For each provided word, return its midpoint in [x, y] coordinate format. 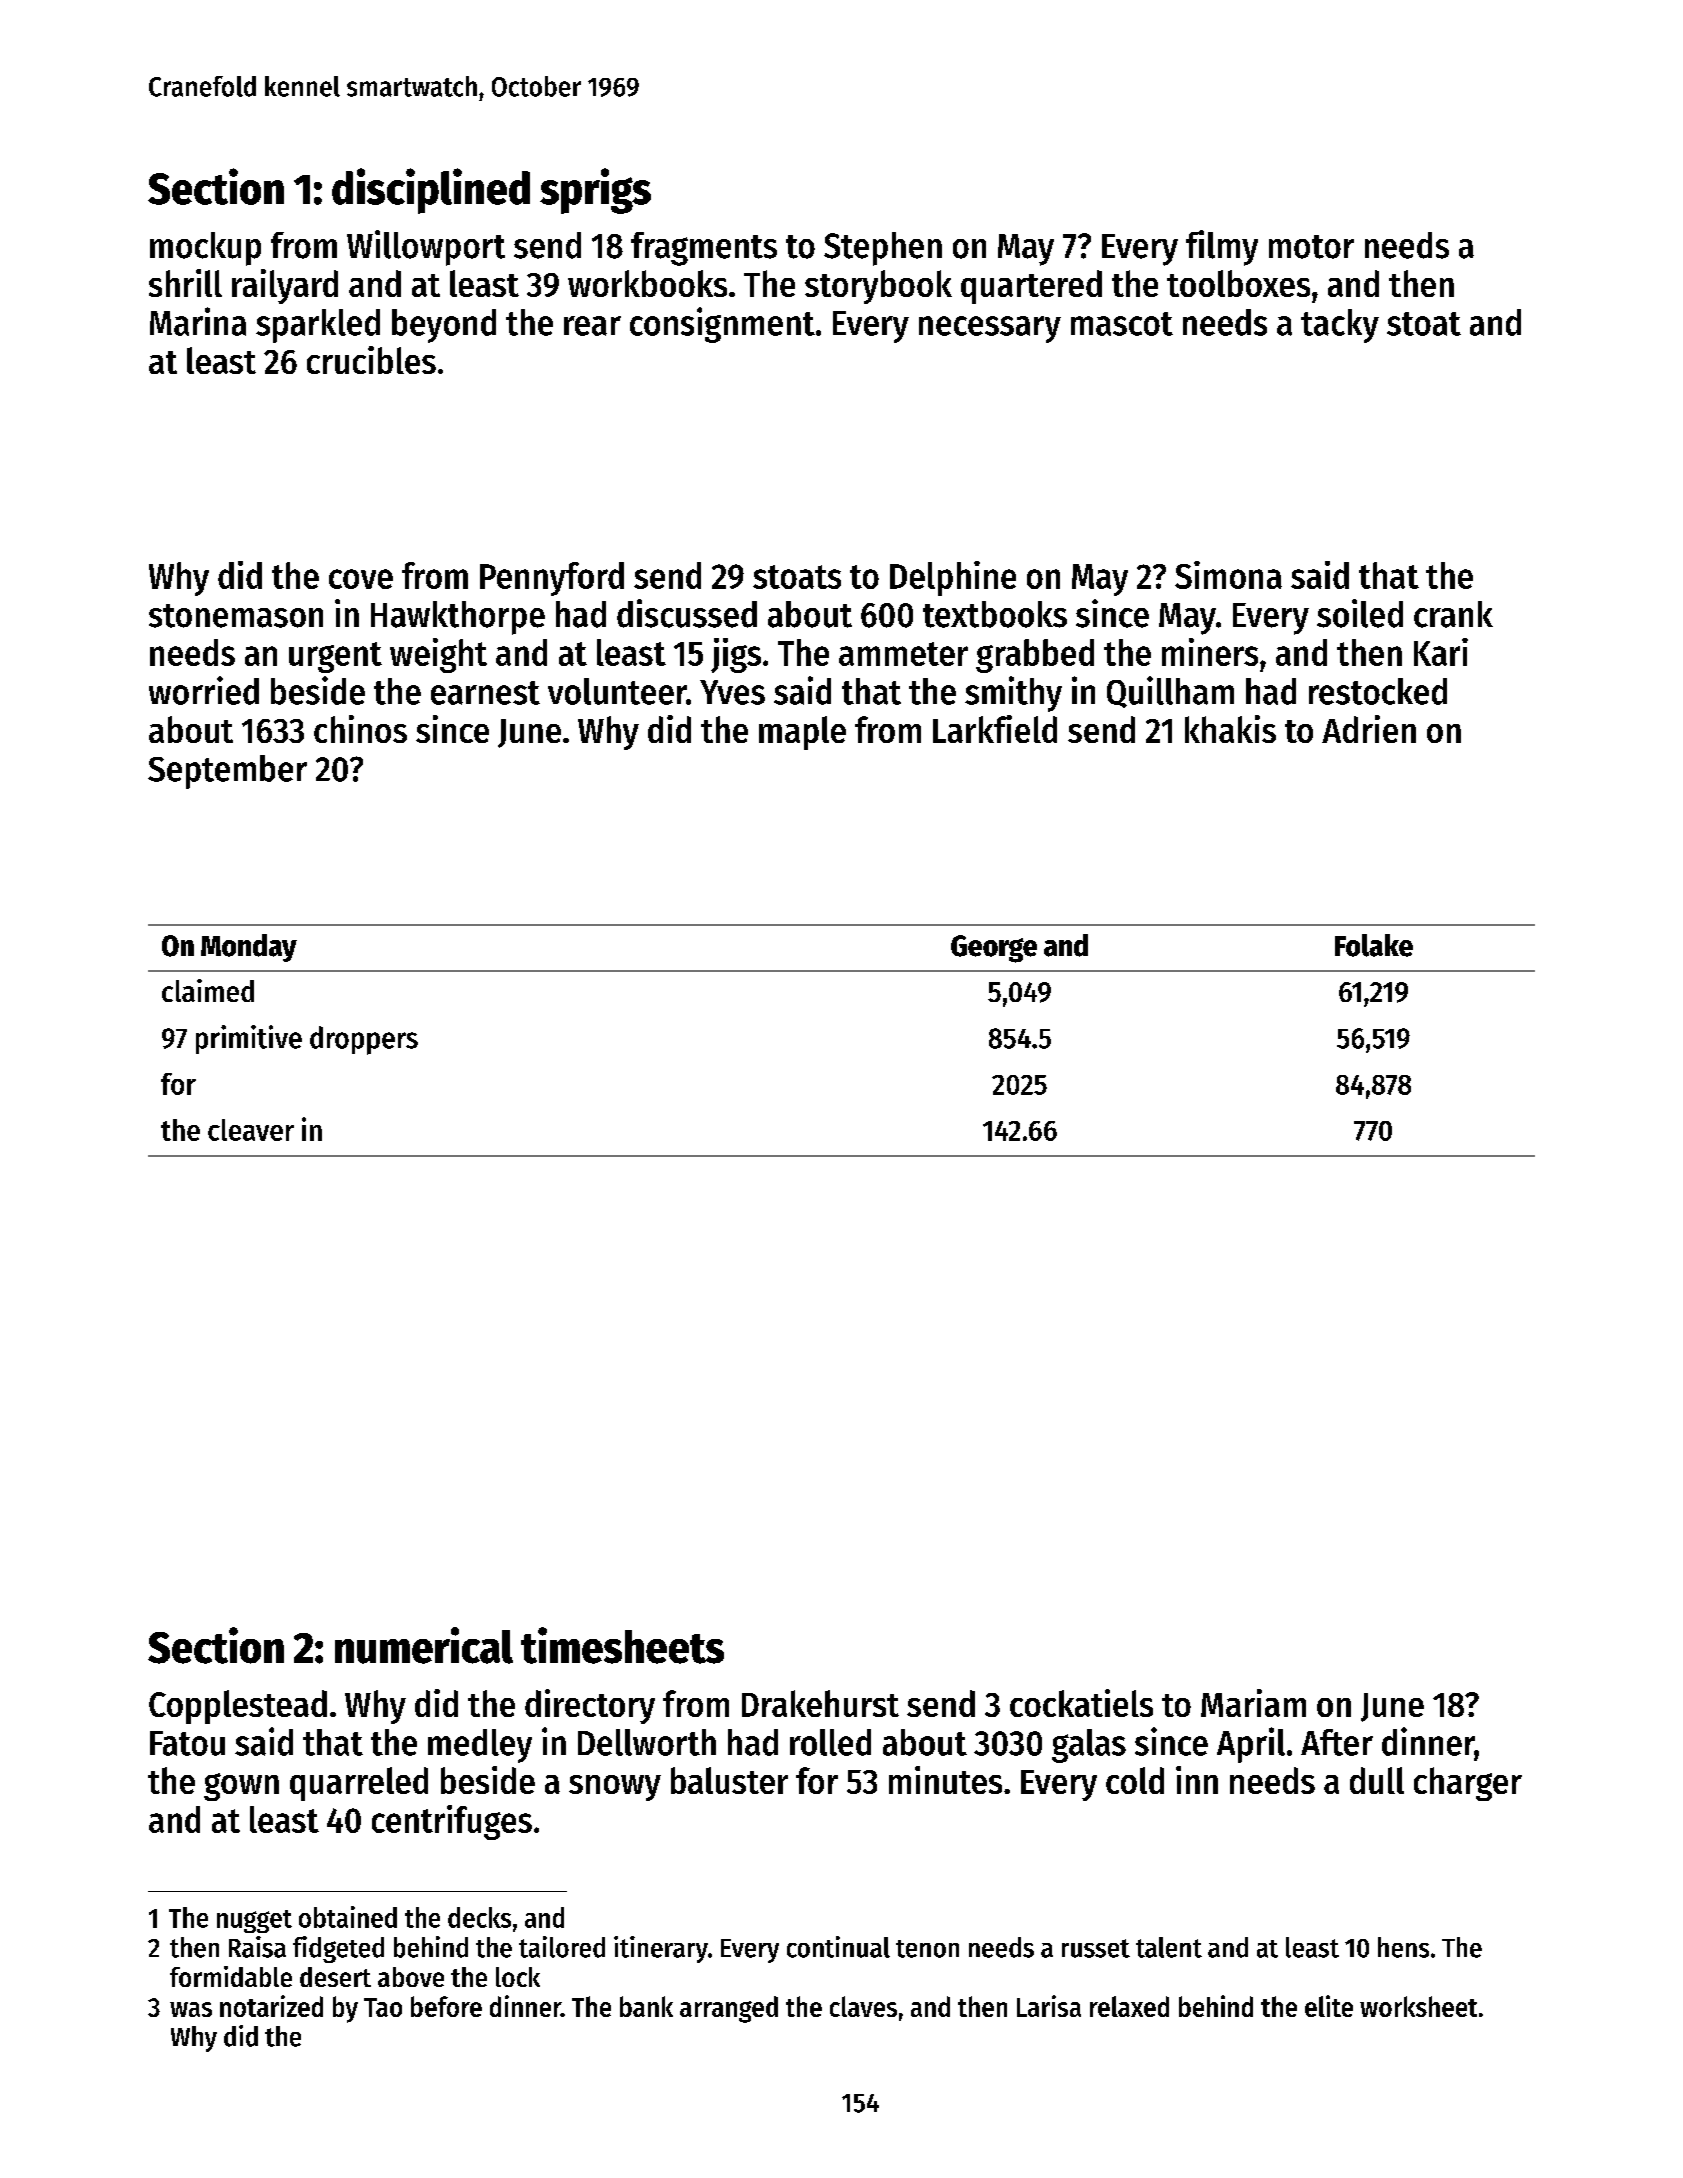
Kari [1441, 652]
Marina [198, 321]
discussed [687, 613]
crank [1453, 614]
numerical [424, 1645]
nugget [254, 1921]
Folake [1374, 945]
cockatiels [1081, 1703]
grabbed [1035, 656]
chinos [360, 729]
